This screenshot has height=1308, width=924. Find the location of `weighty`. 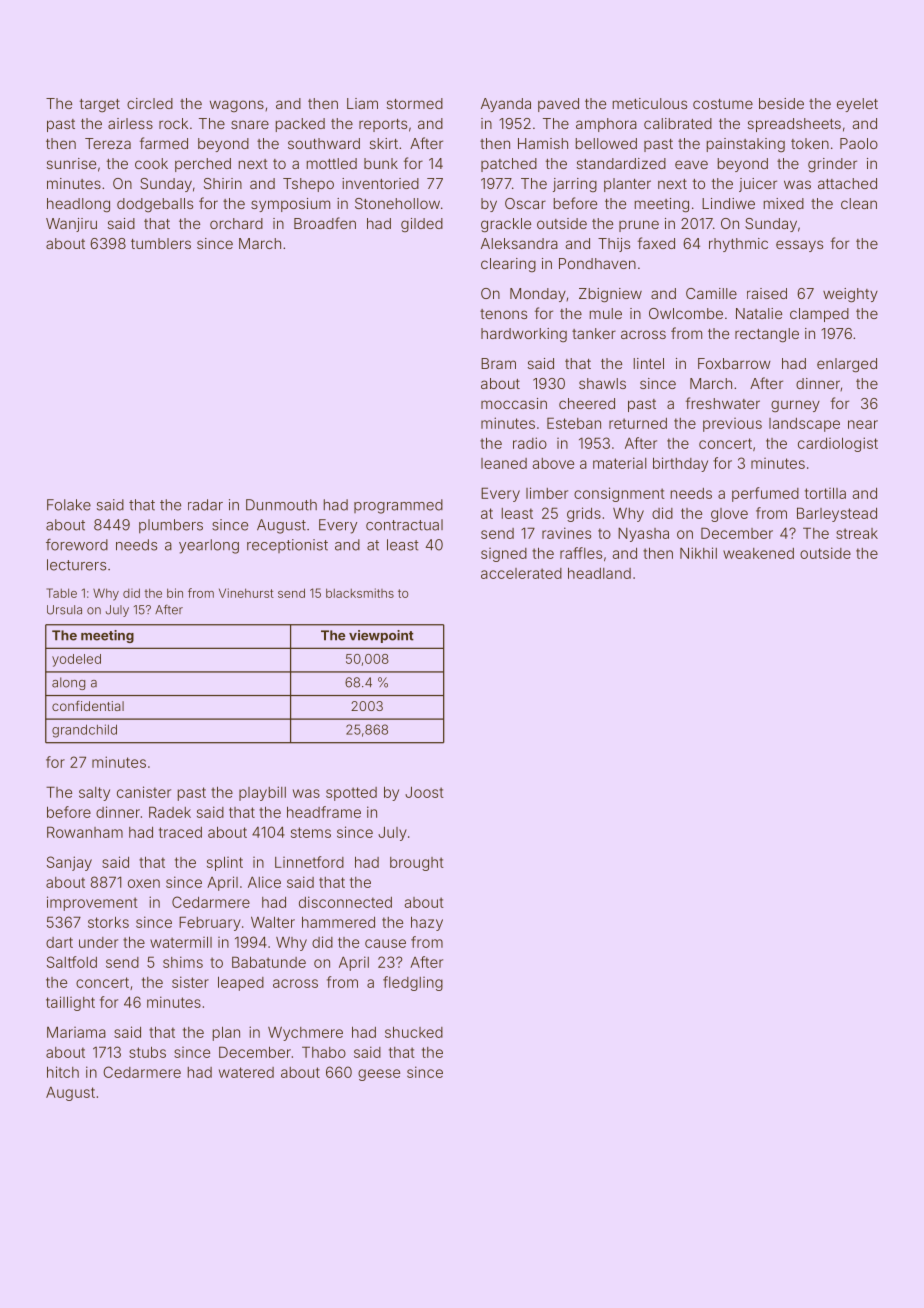

weighty is located at coordinates (850, 295).
